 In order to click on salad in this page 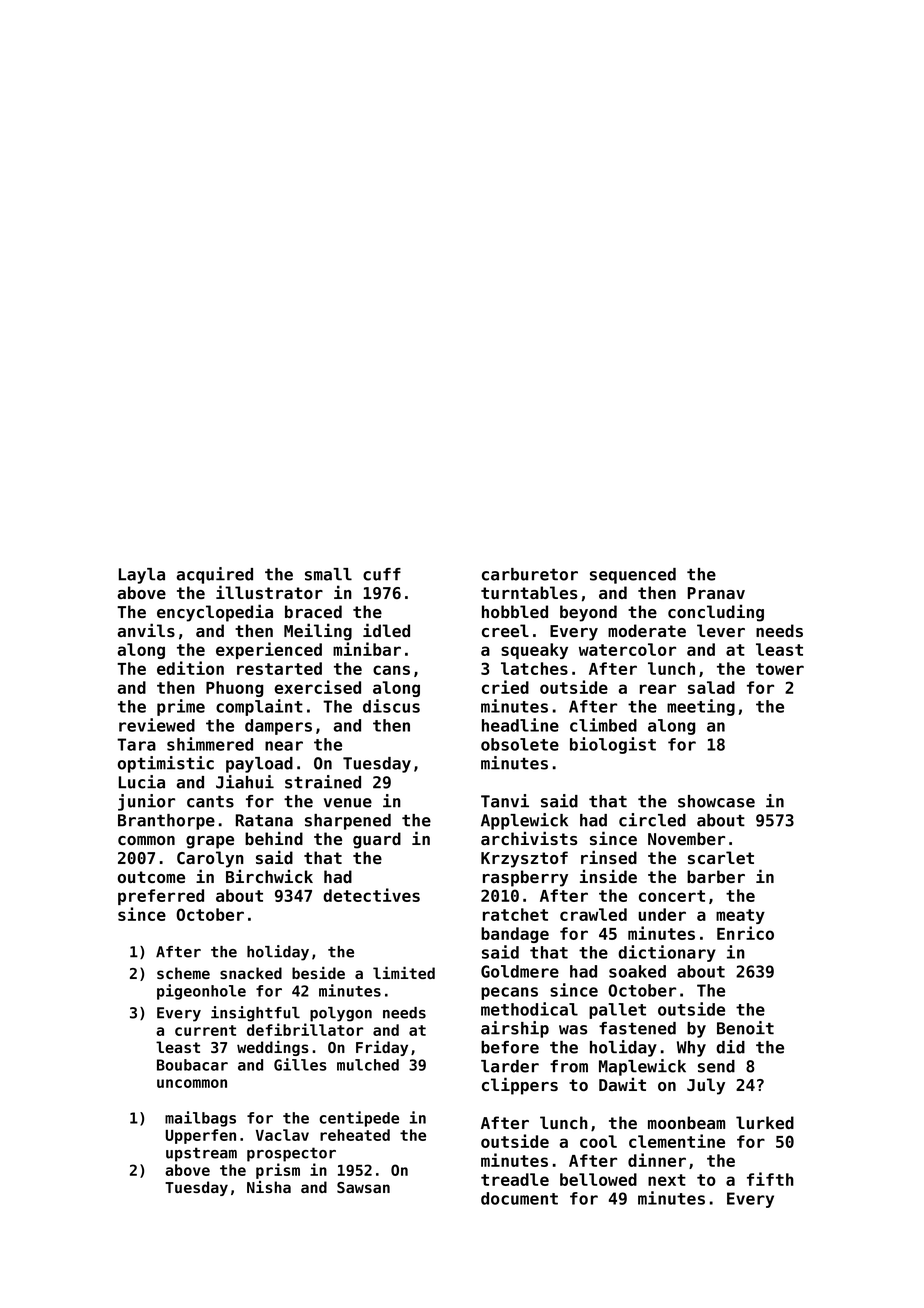, I will do `click(711, 687)`.
